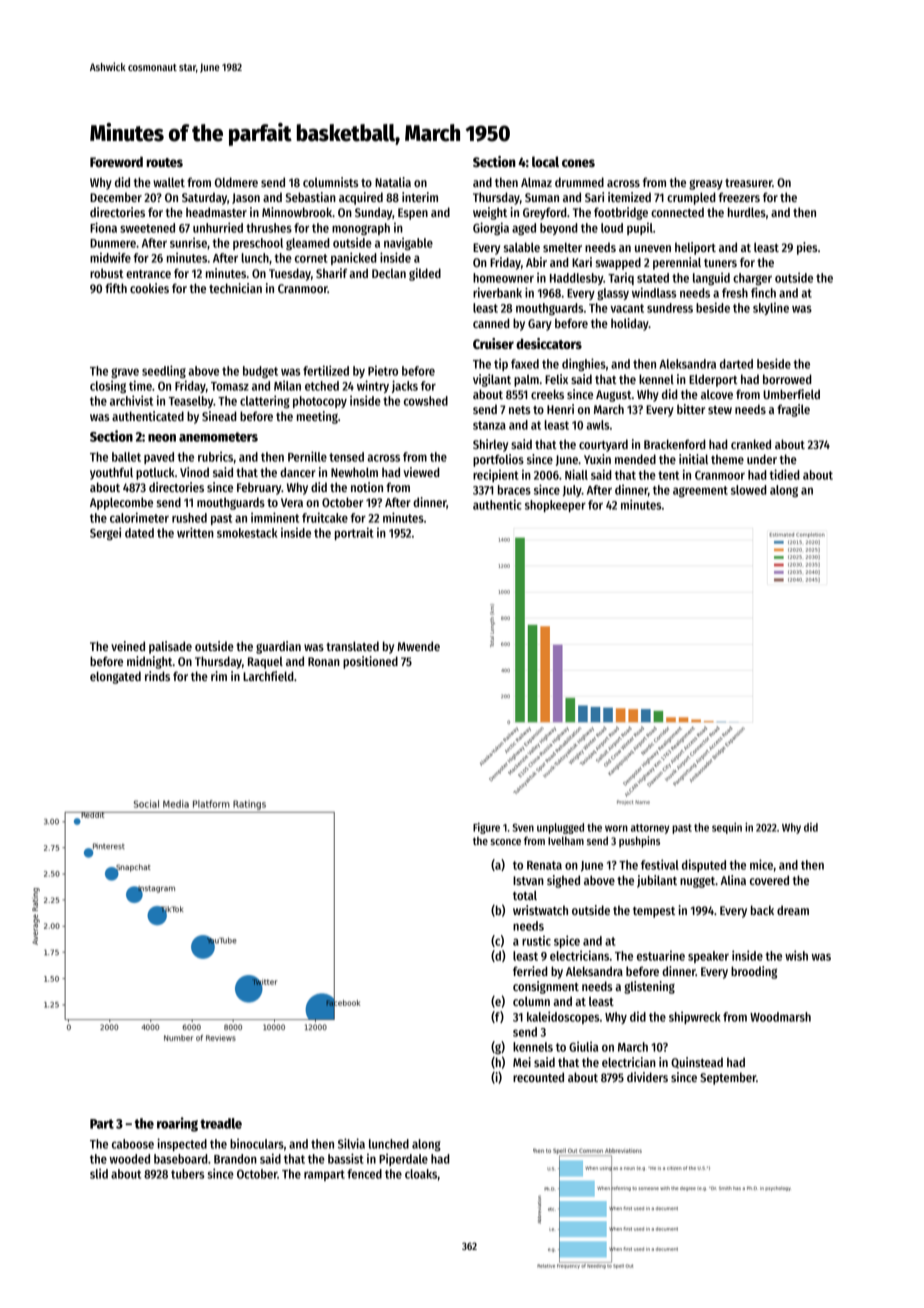 The width and height of the image is (924, 1308). What do you see at coordinates (221, 1123) in the image?
I see `treadle` at bounding box center [221, 1123].
